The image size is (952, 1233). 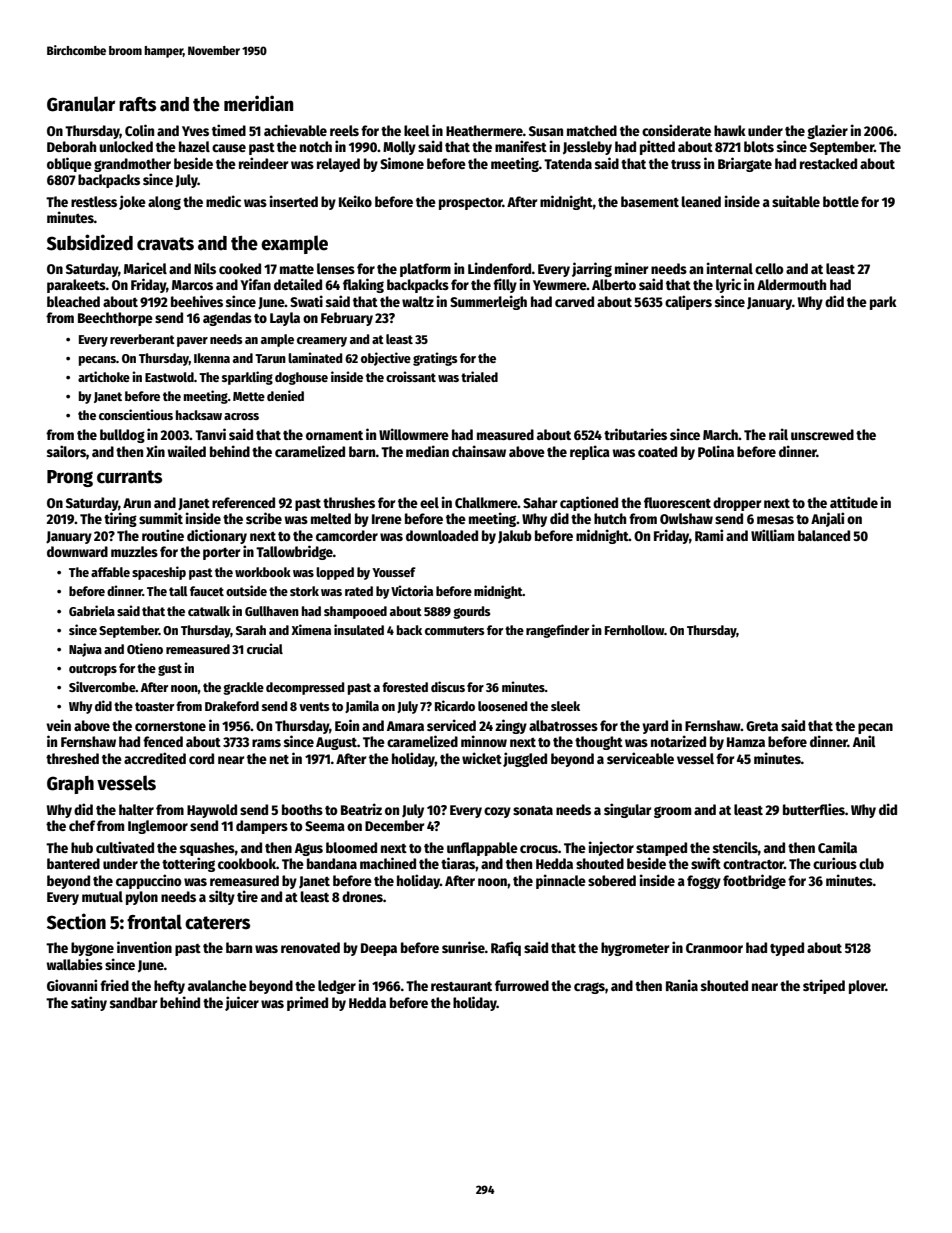 I want to click on Irene, so click(x=387, y=519).
